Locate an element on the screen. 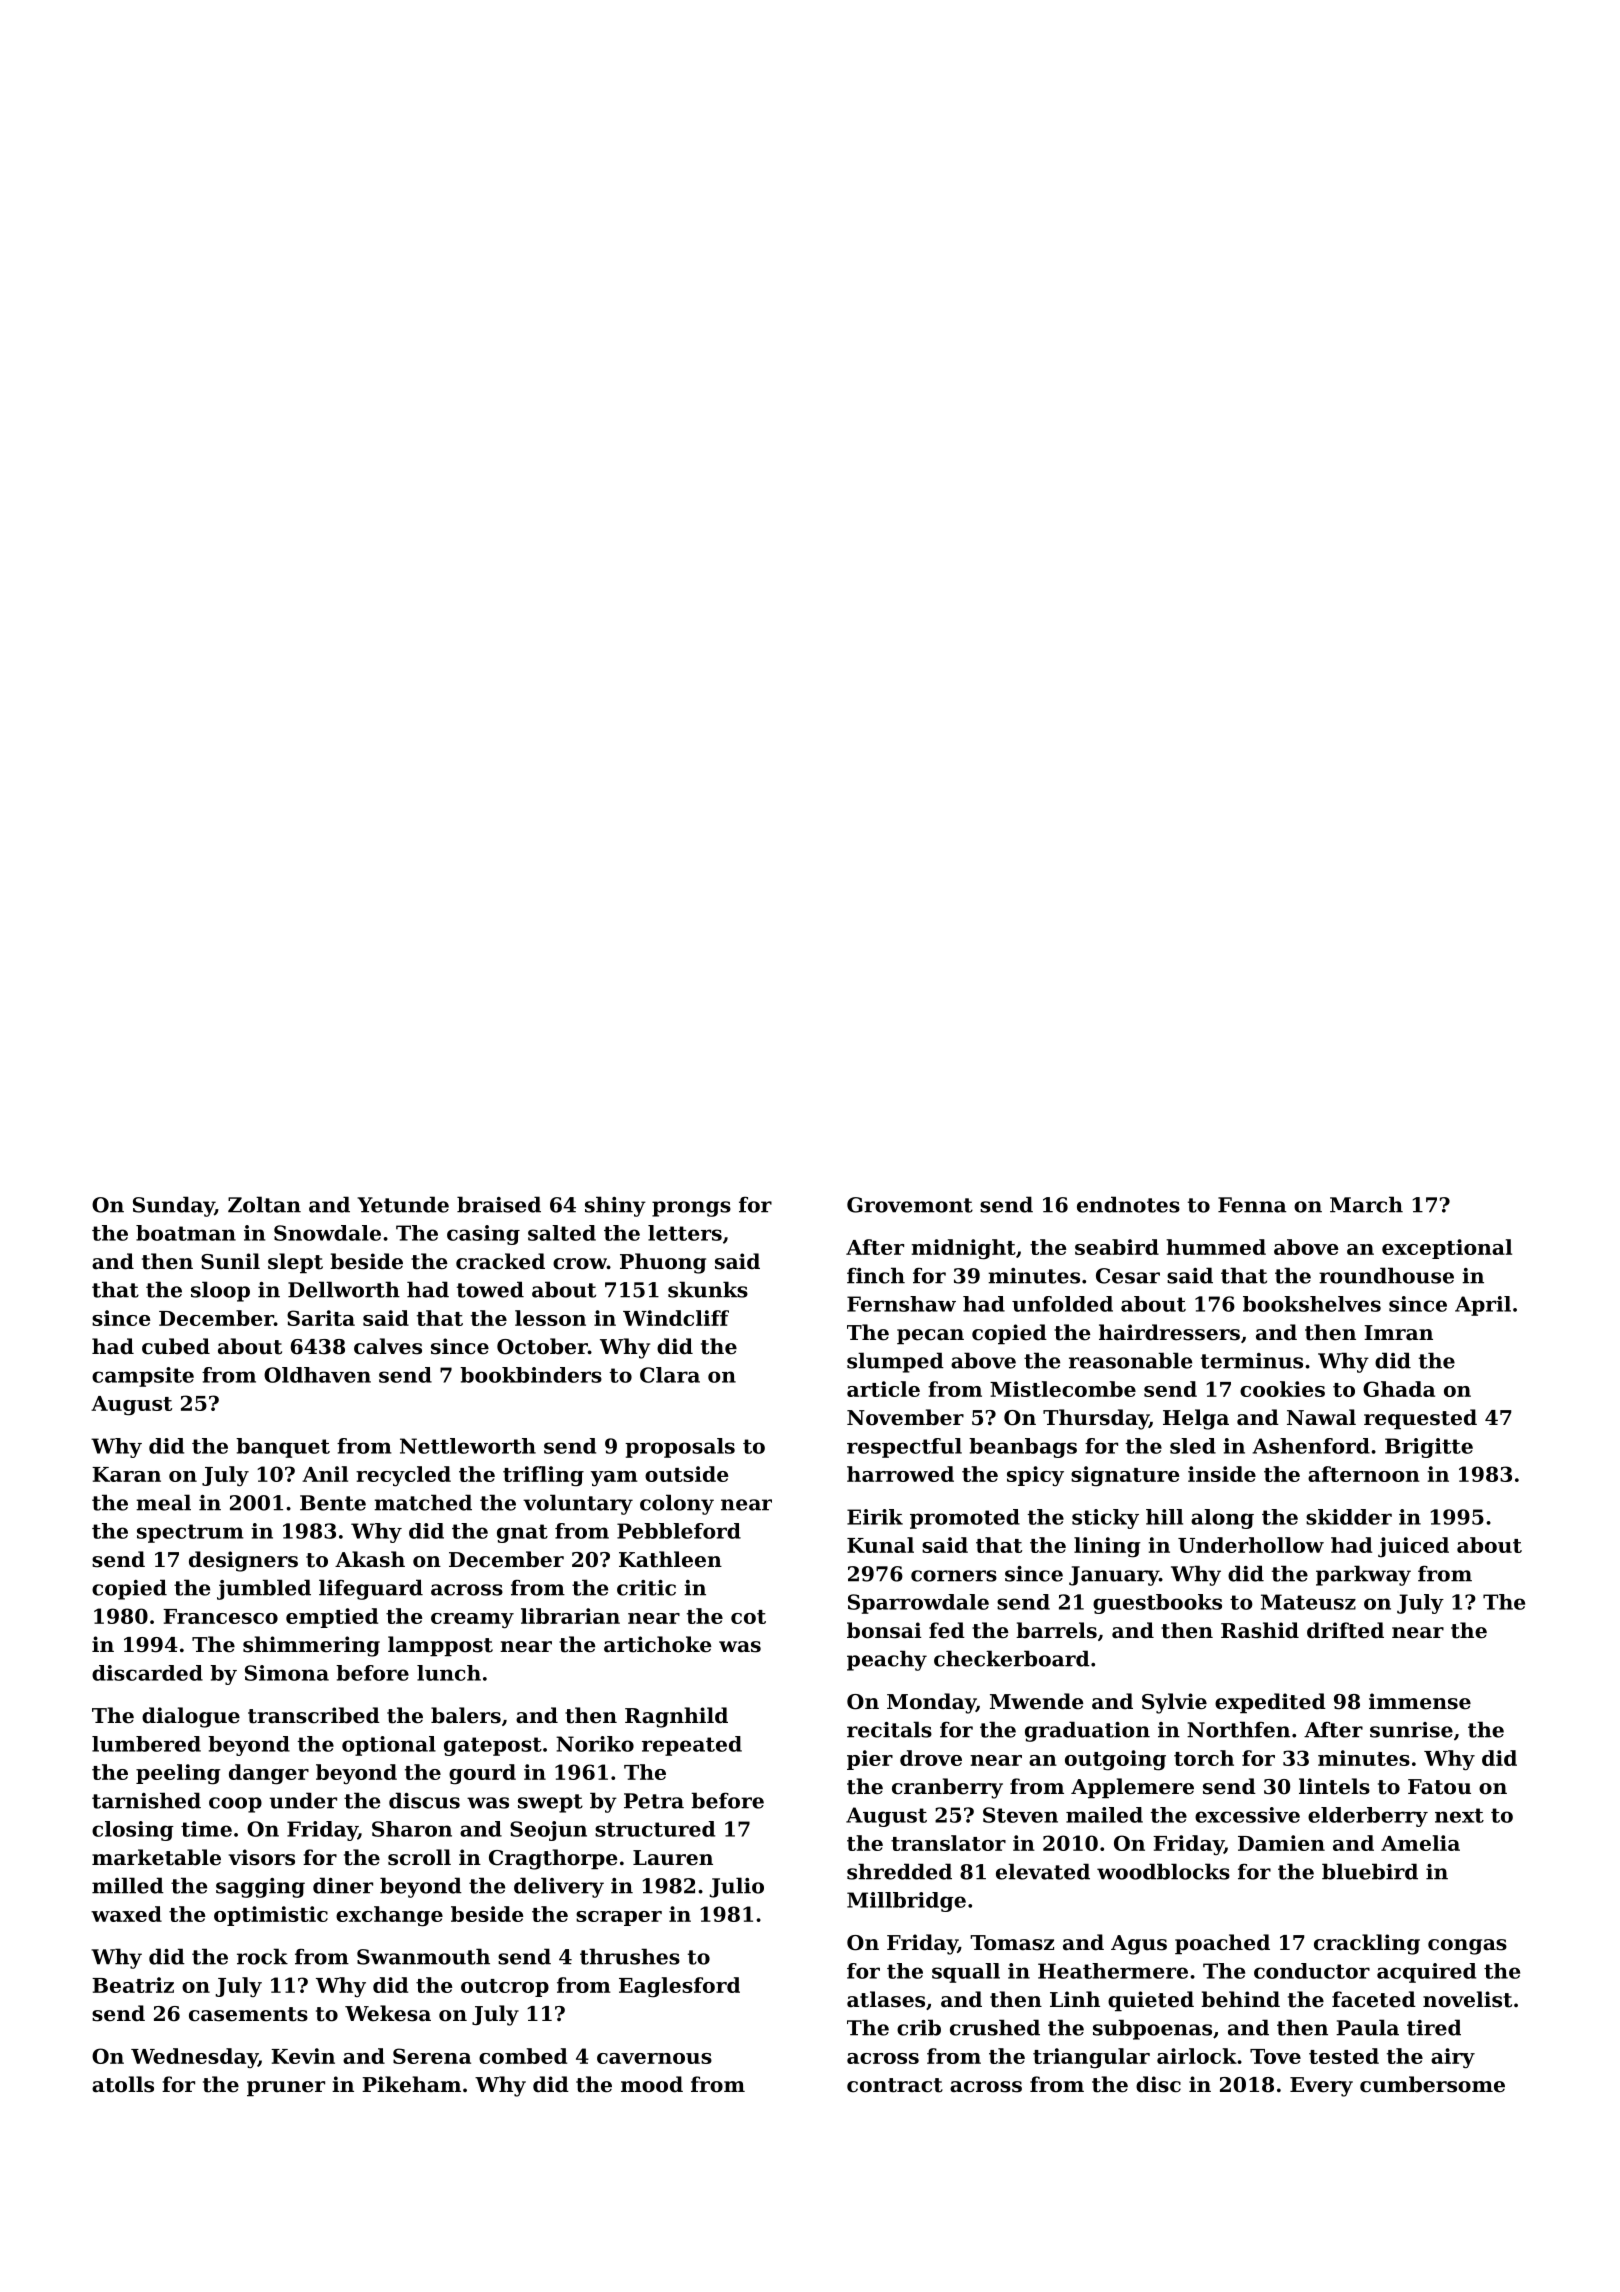 This screenshot has width=1620, height=2292. Wednesday is located at coordinates (194, 2058).
